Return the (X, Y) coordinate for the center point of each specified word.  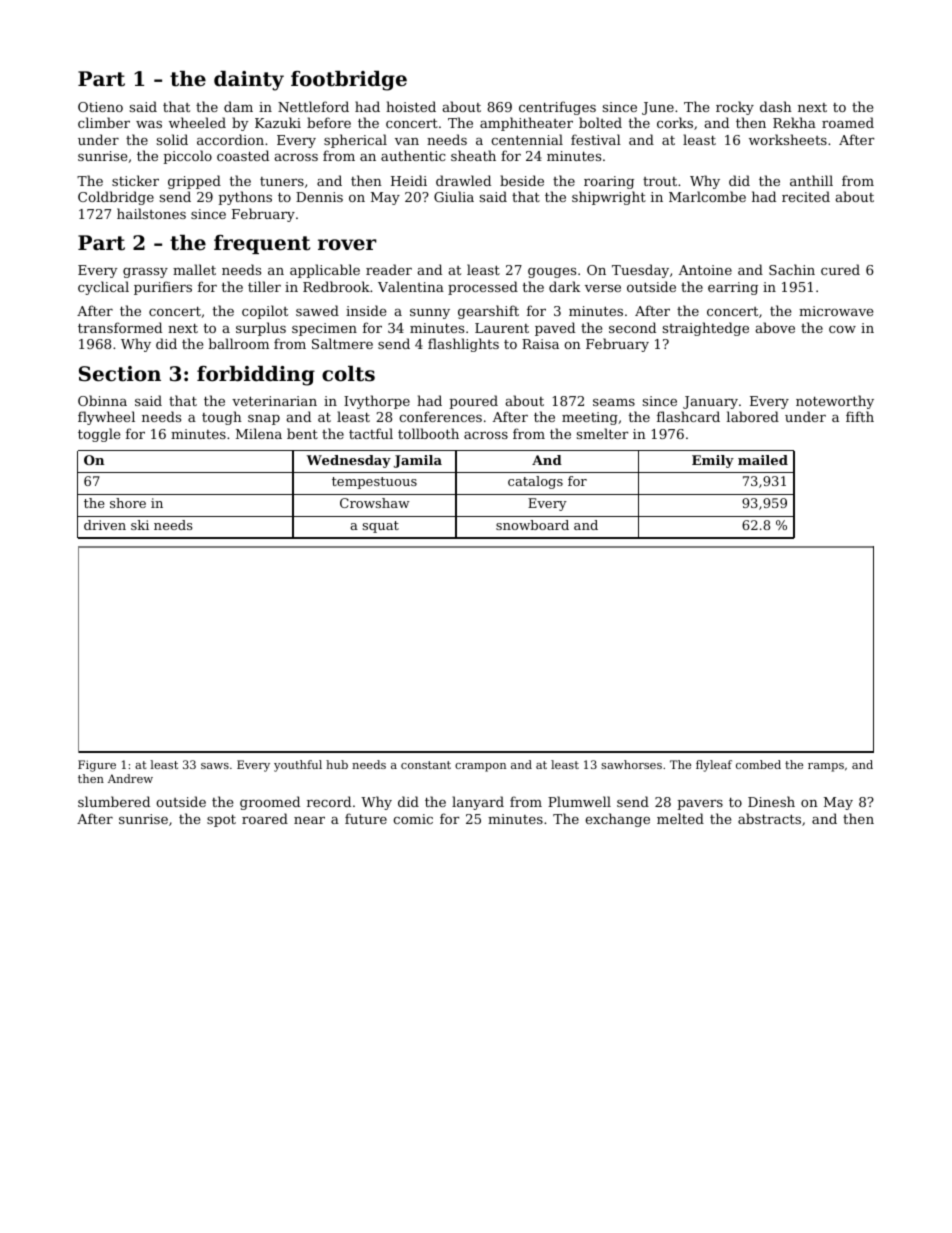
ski (140, 525)
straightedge (706, 329)
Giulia (454, 196)
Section (120, 374)
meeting (590, 418)
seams (614, 402)
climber (104, 122)
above (775, 327)
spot (221, 820)
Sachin (792, 269)
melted (680, 818)
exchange (617, 820)
